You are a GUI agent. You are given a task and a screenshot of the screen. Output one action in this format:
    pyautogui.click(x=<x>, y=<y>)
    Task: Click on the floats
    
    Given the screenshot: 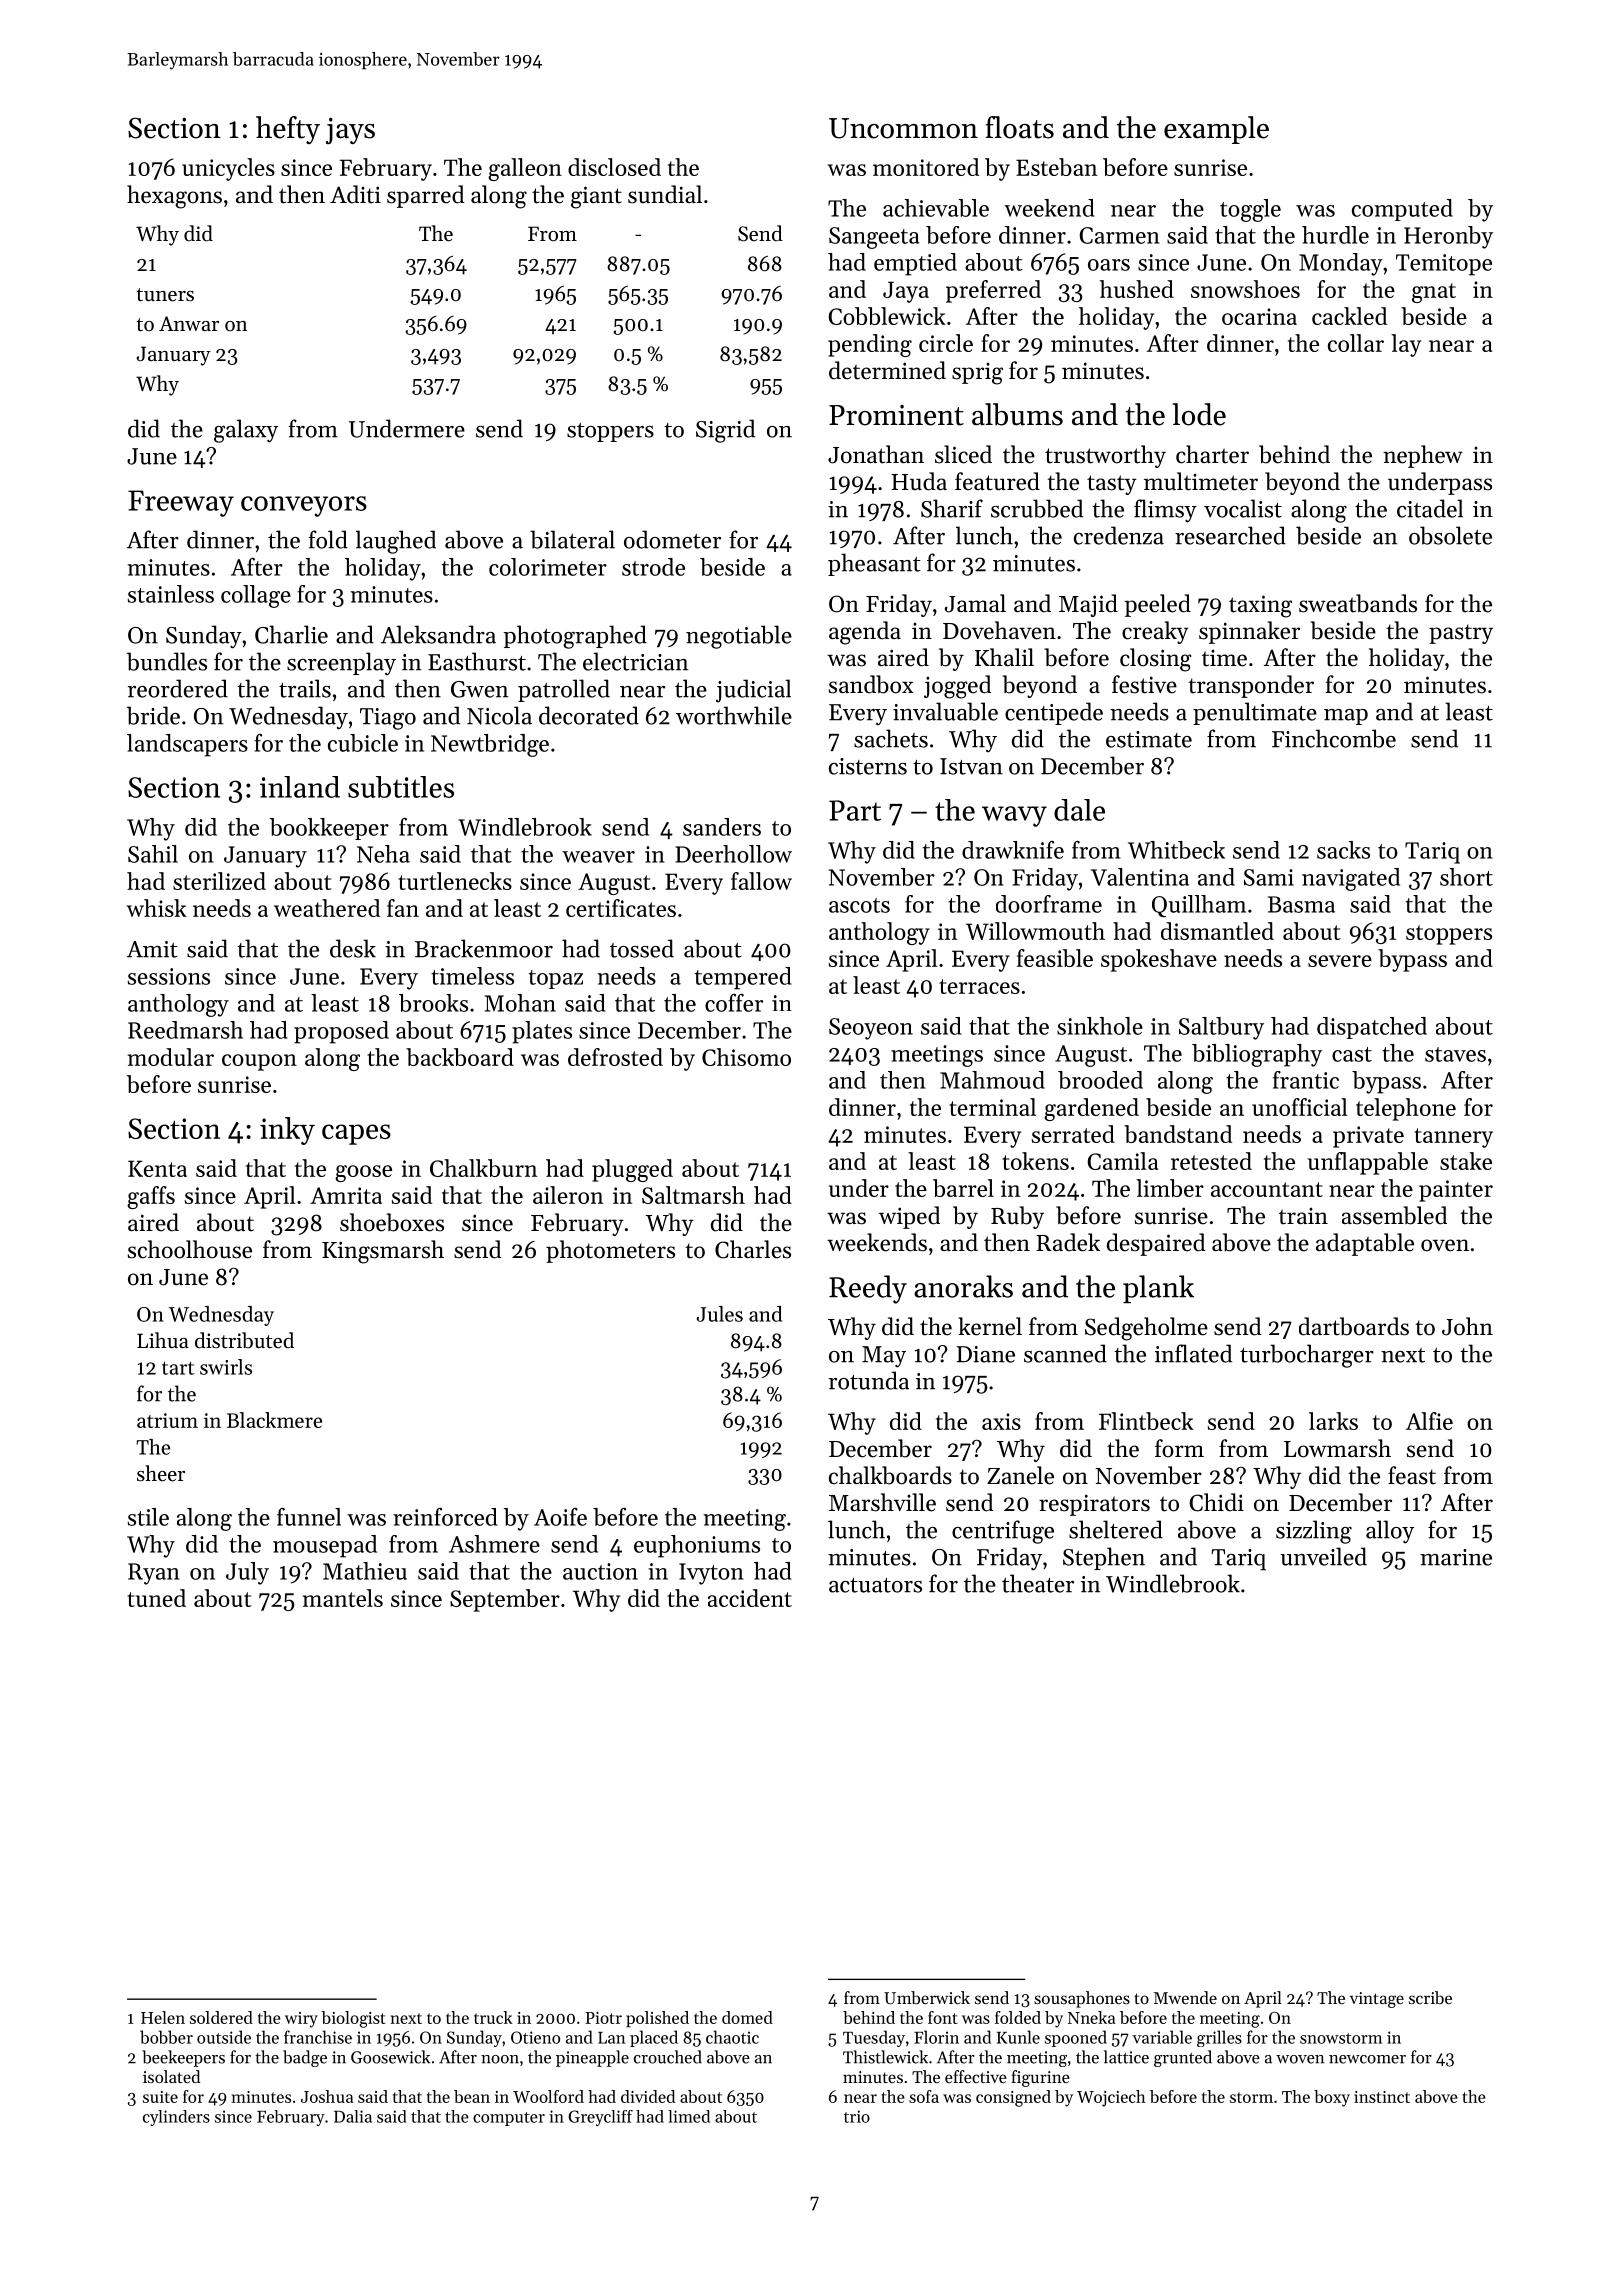 What is the action you would take?
    pyautogui.click(x=1019, y=127)
